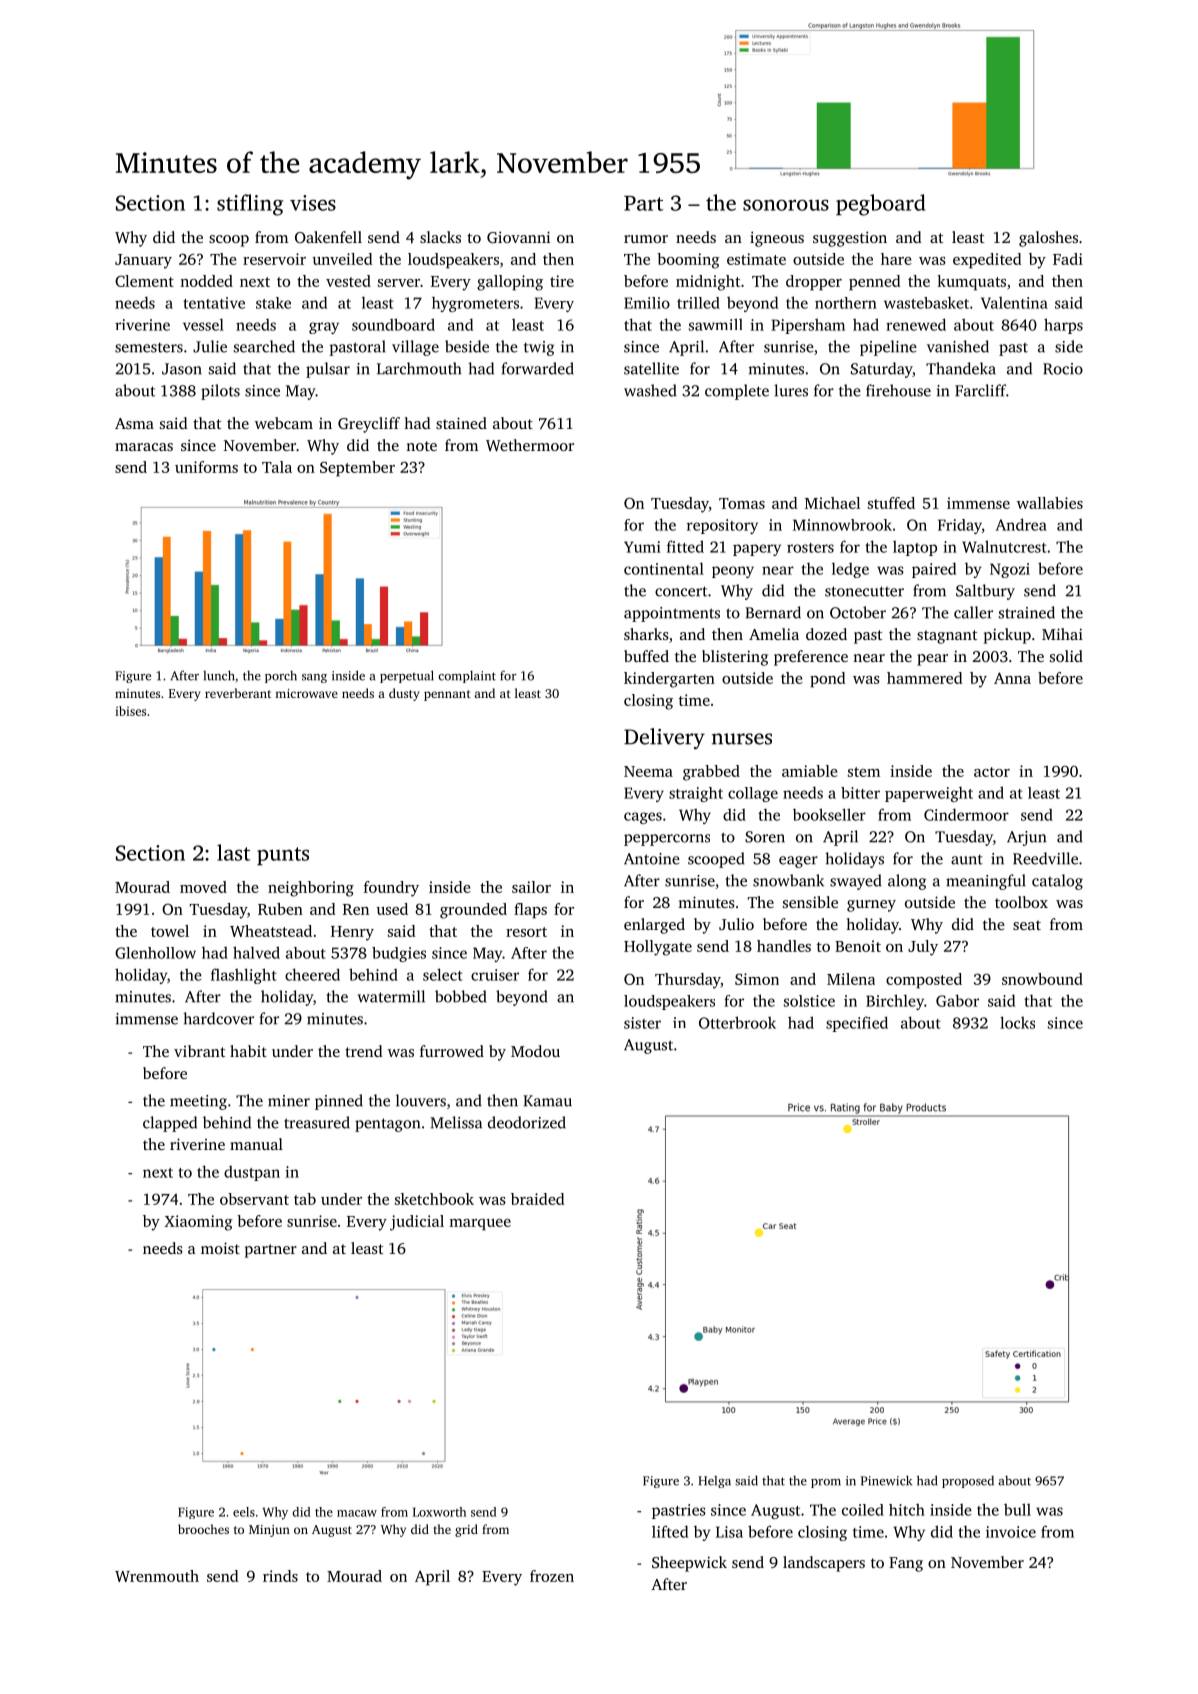 The width and height of the page is (1198, 1694). Describe the element at coordinates (547, 1101) in the page. I see `Kamau` at that location.
